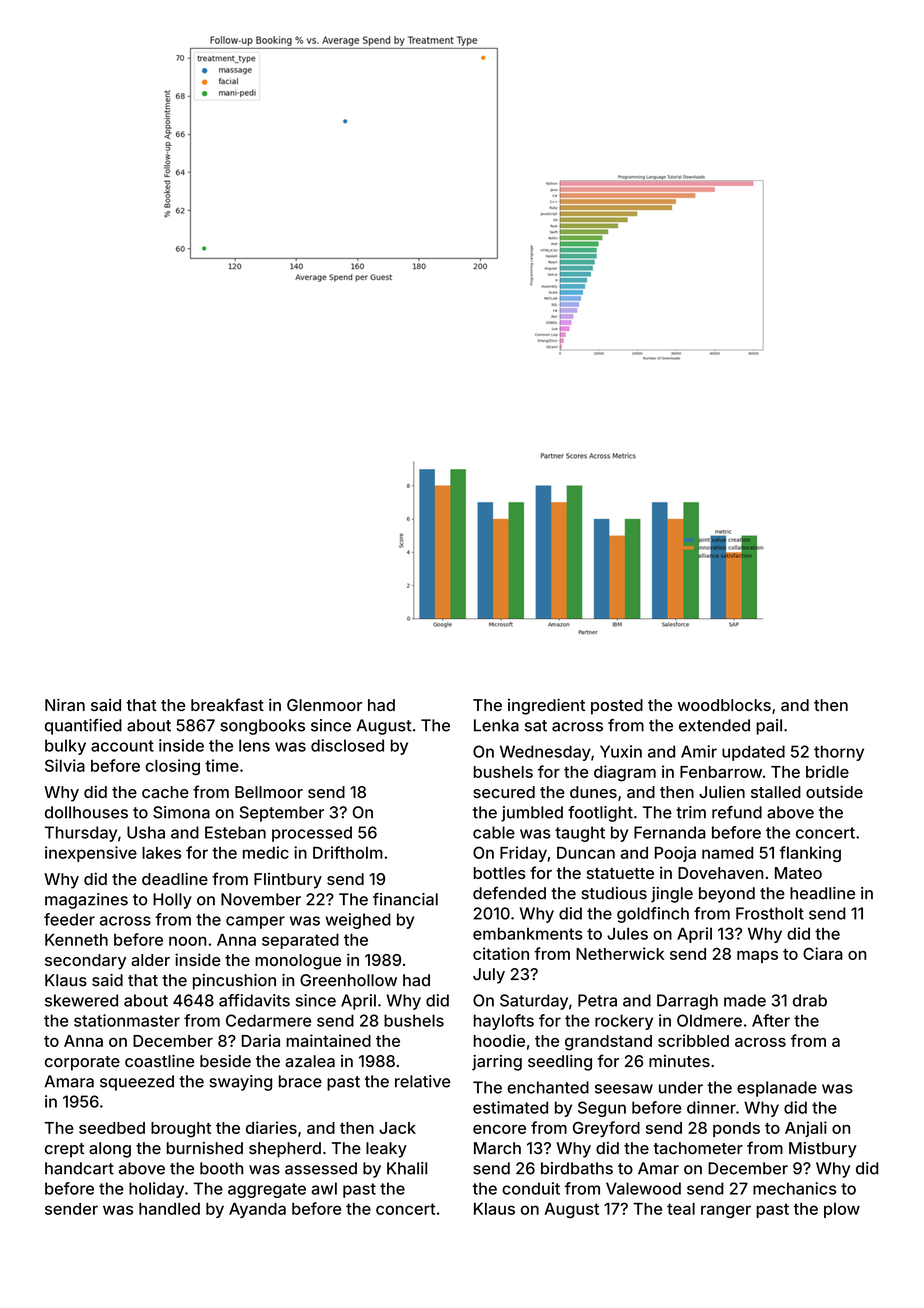 This screenshot has height=1308, width=924. Describe the element at coordinates (422, 1081) in the screenshot. I see `relative` at that location.
